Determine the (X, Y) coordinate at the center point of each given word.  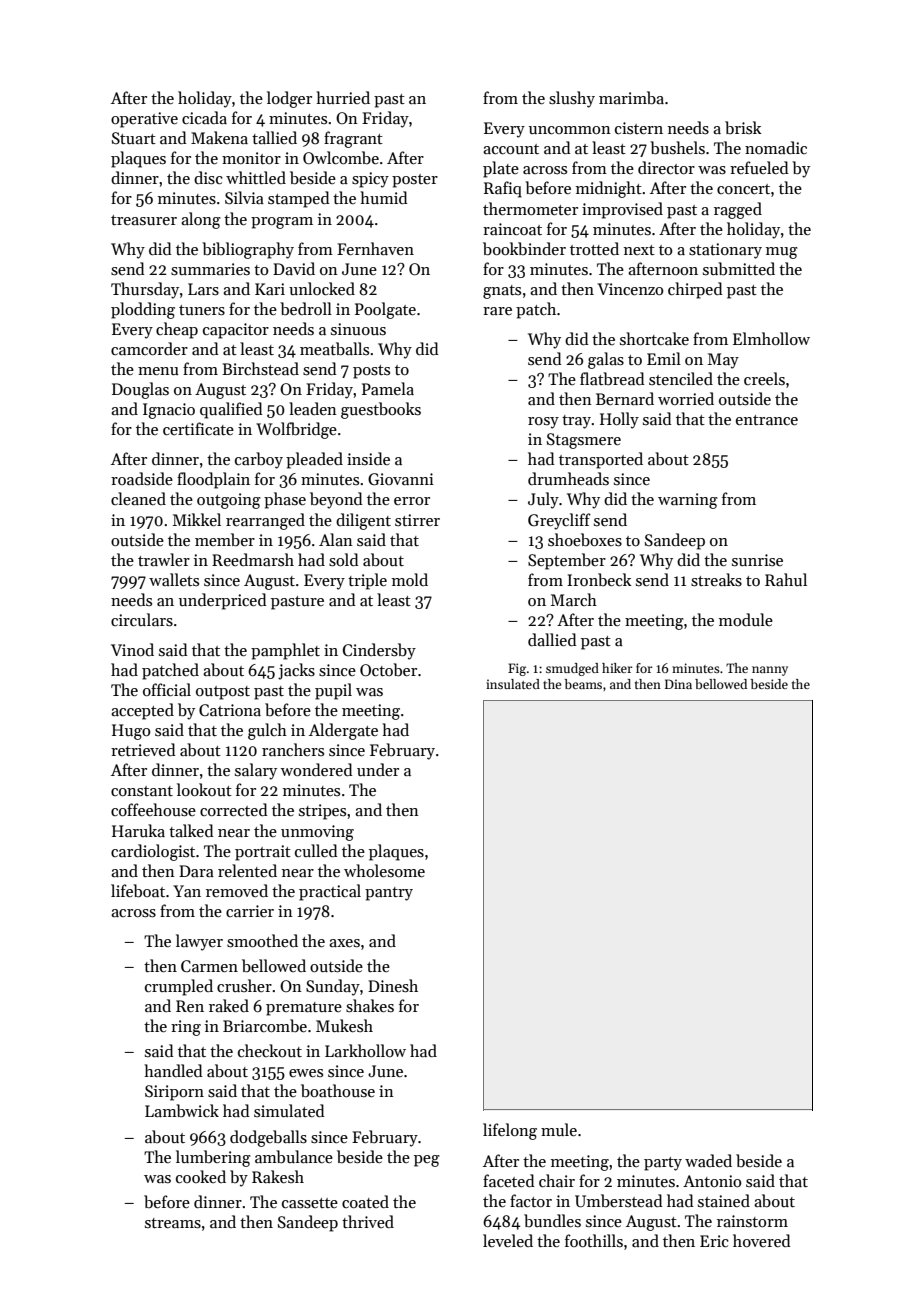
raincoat (512, 229)
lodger (289, 99)
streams (173, 1223)
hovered (762, 1240)
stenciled (681, 378)
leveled (508, 1240)
